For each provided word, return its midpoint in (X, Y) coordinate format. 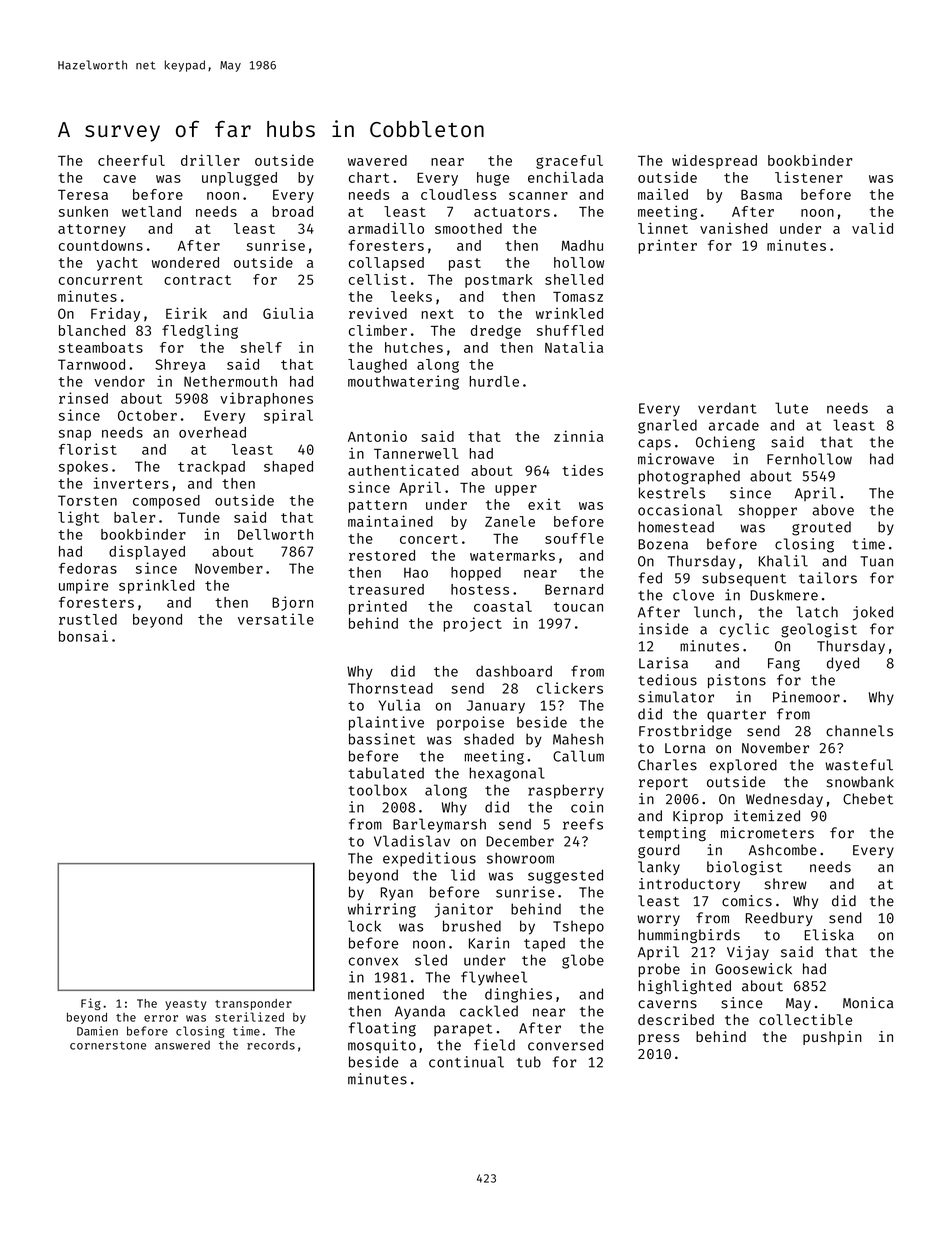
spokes (83, 468)
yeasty (186, 1005)
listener (809, 177)
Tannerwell (416, 453)
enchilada (565, 177)
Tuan (876, 561)
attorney (92, 230)
